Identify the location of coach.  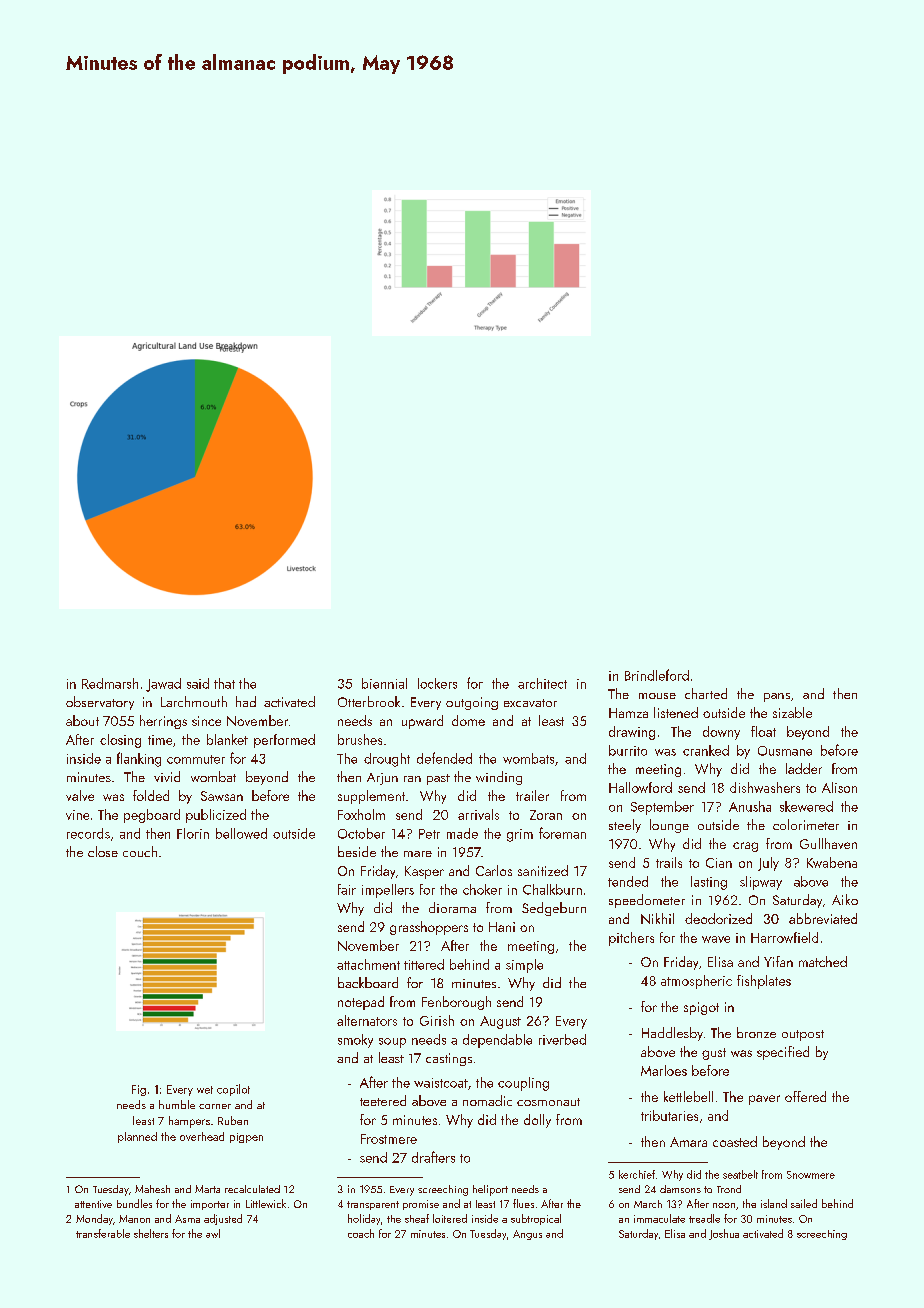
(361, 1233).
